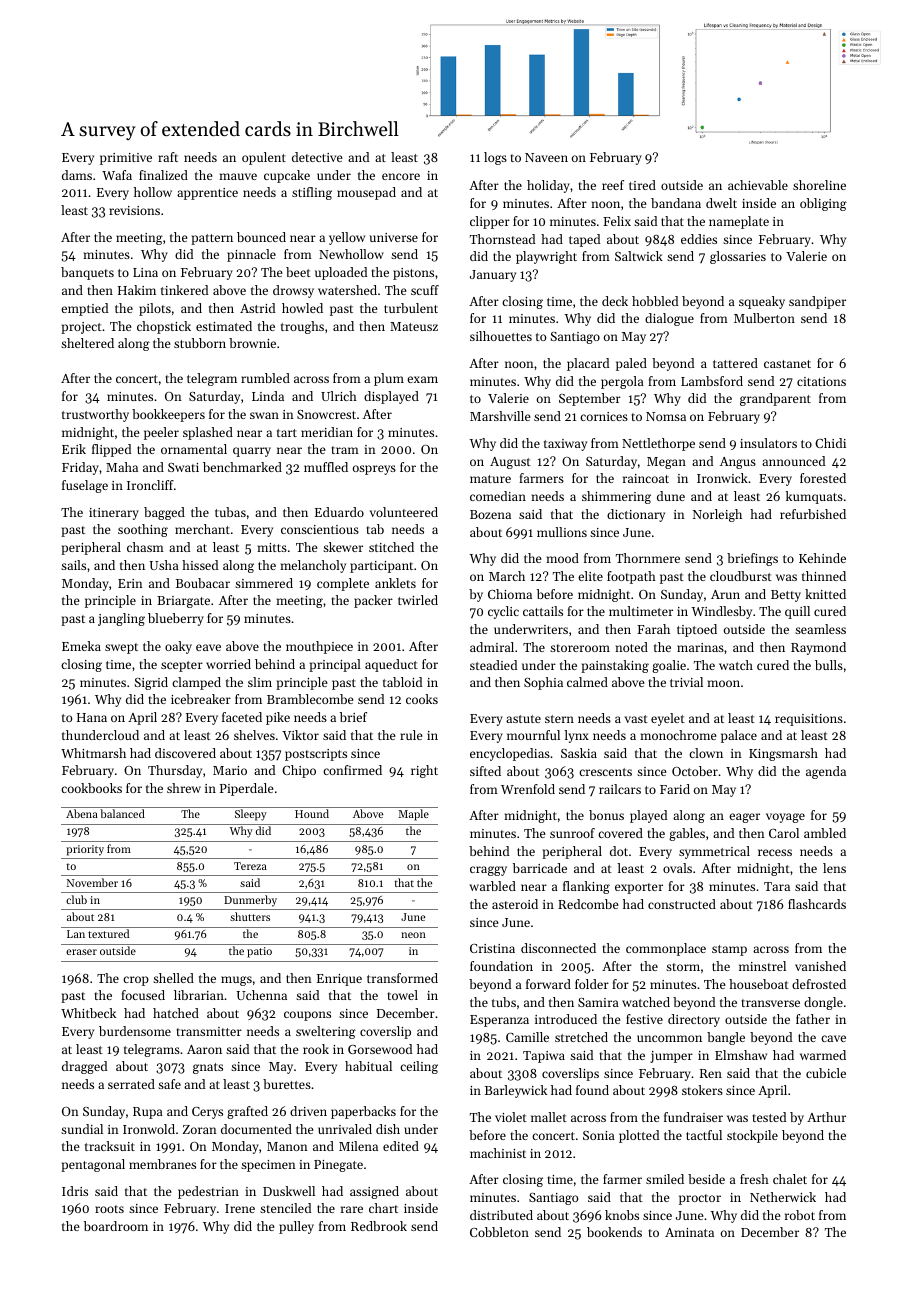 Image resolution: width=908 pixels, height=1316 pixels. What do you see at coordinates (91, 788) in the screenshot?
I see `cookbooks` at bounding box center [91, 788].
